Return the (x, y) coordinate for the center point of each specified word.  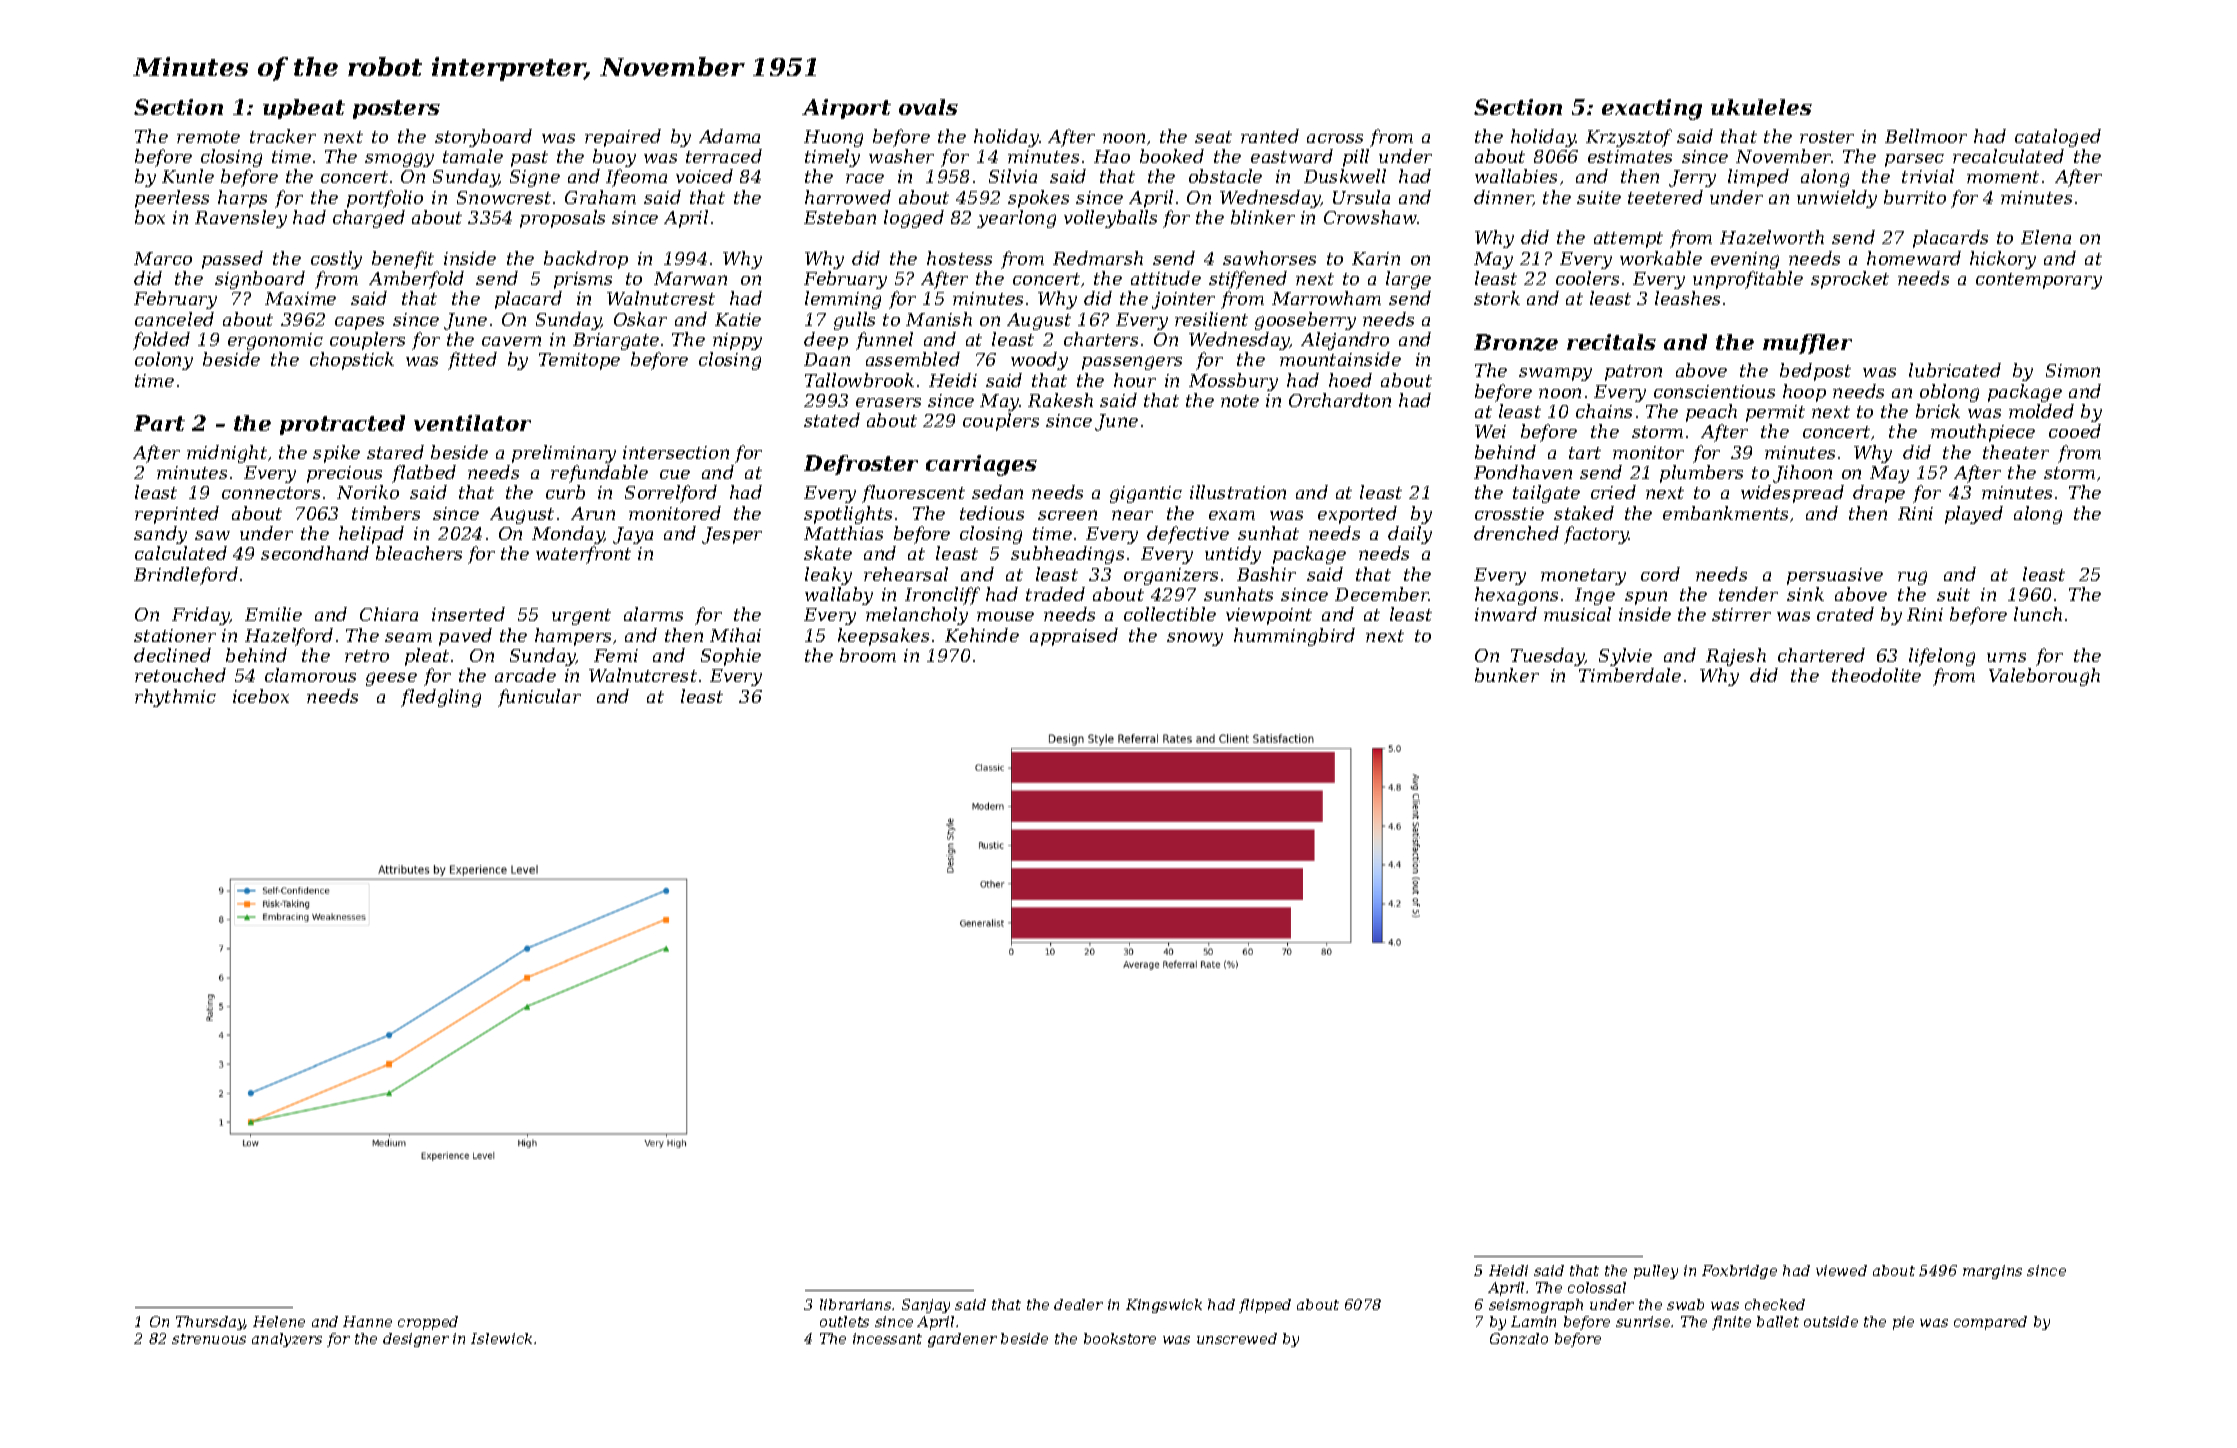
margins (1992, 1272)
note (1240, 401)
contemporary (2039, 281)
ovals (928, 107)
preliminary (564, 454)
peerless (172, 199)
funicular (539, 698)
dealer (1078, 1304)
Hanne (367, 1321)
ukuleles (1761, 107)
